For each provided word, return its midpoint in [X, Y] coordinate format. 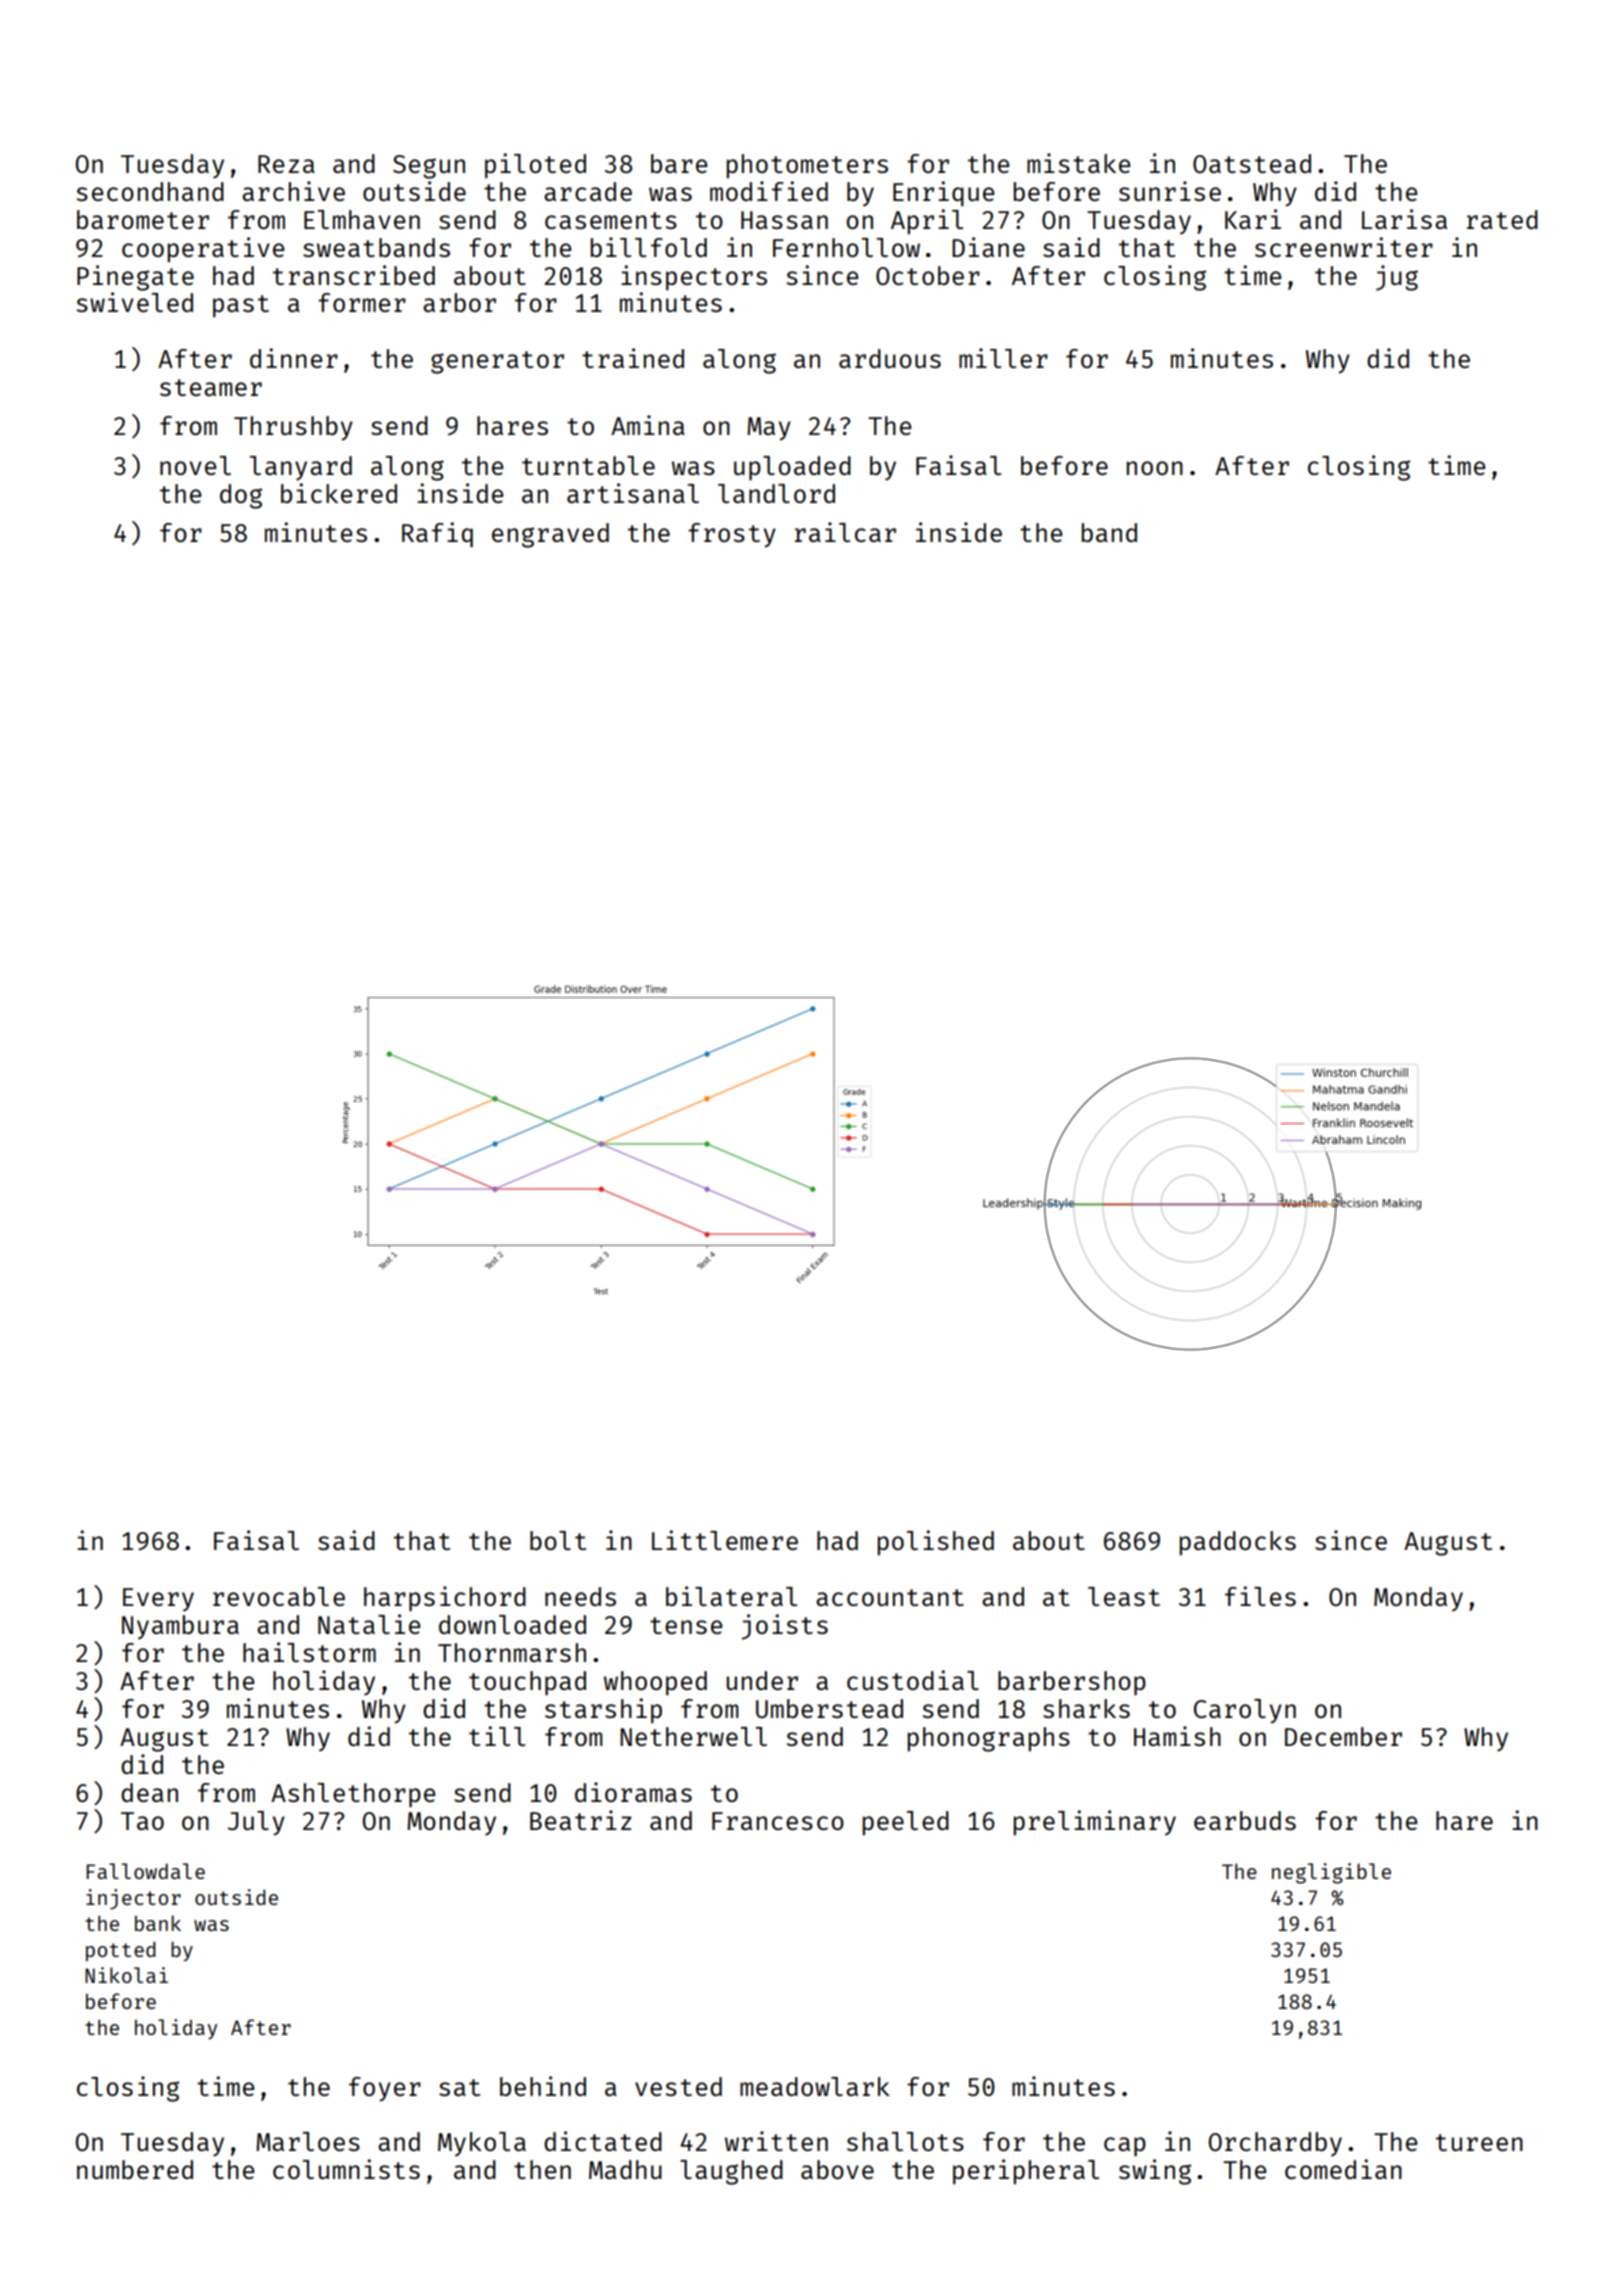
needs [580, 1596]
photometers [807, 166]
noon [1155, 468]
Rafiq [437, 534]
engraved [550, 535]
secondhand [150, 191]
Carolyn [1245, 1711]
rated [1502, 219]
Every [158, 1600]
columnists [346, 2169]
